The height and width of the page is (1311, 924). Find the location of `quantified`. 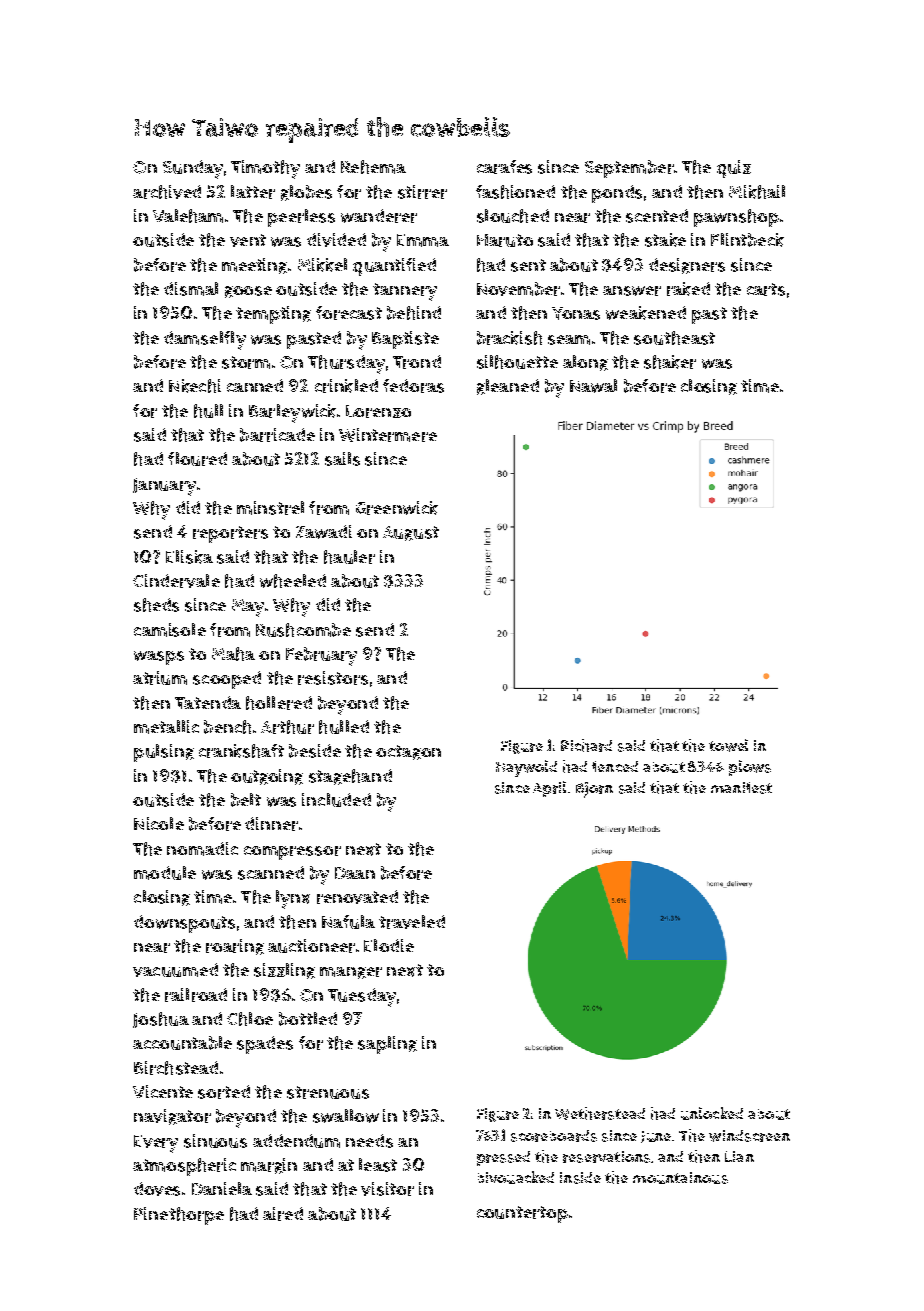

quantified is located at coordinates (394, 267).
